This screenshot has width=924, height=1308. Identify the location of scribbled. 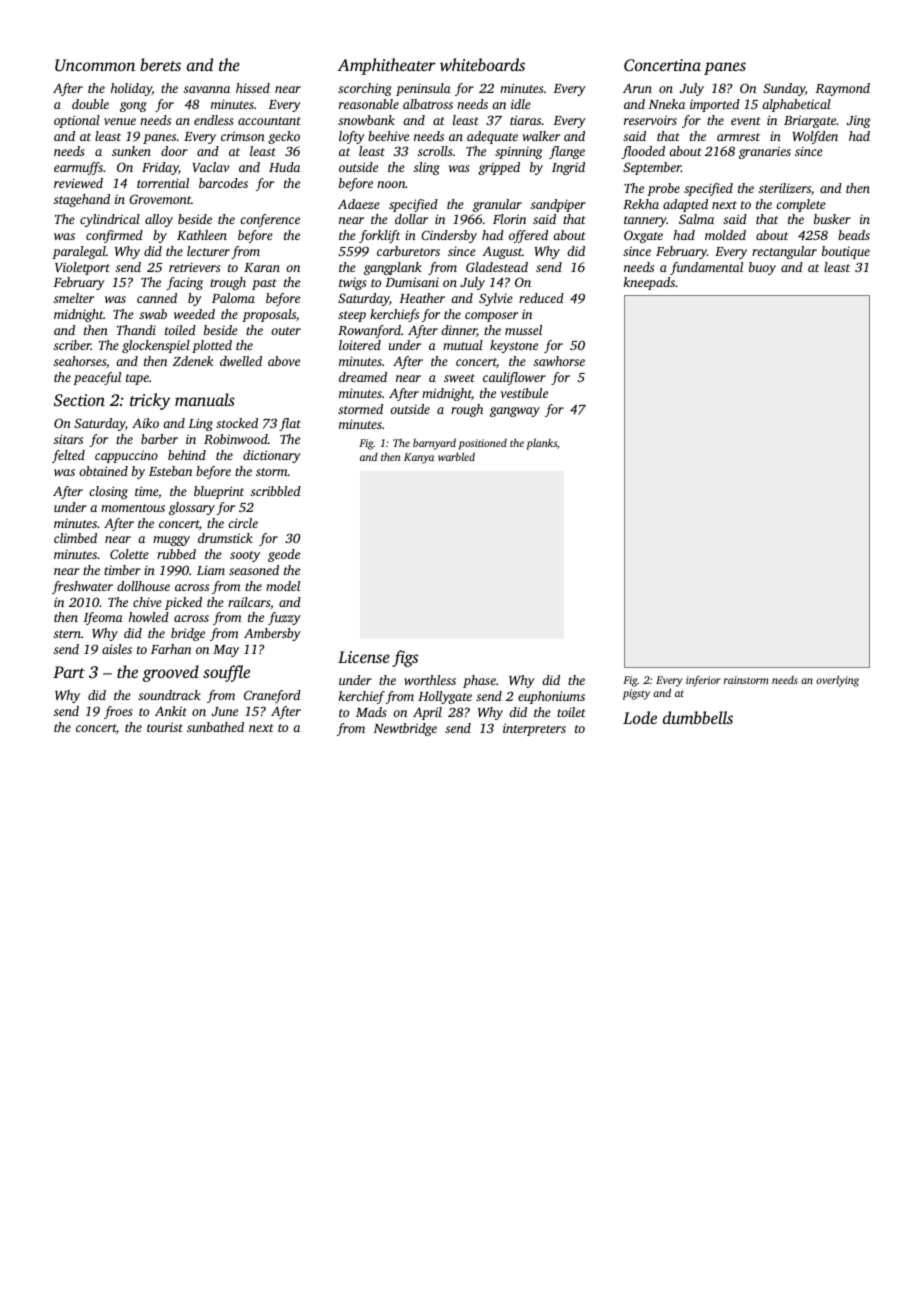
(276, 491).
